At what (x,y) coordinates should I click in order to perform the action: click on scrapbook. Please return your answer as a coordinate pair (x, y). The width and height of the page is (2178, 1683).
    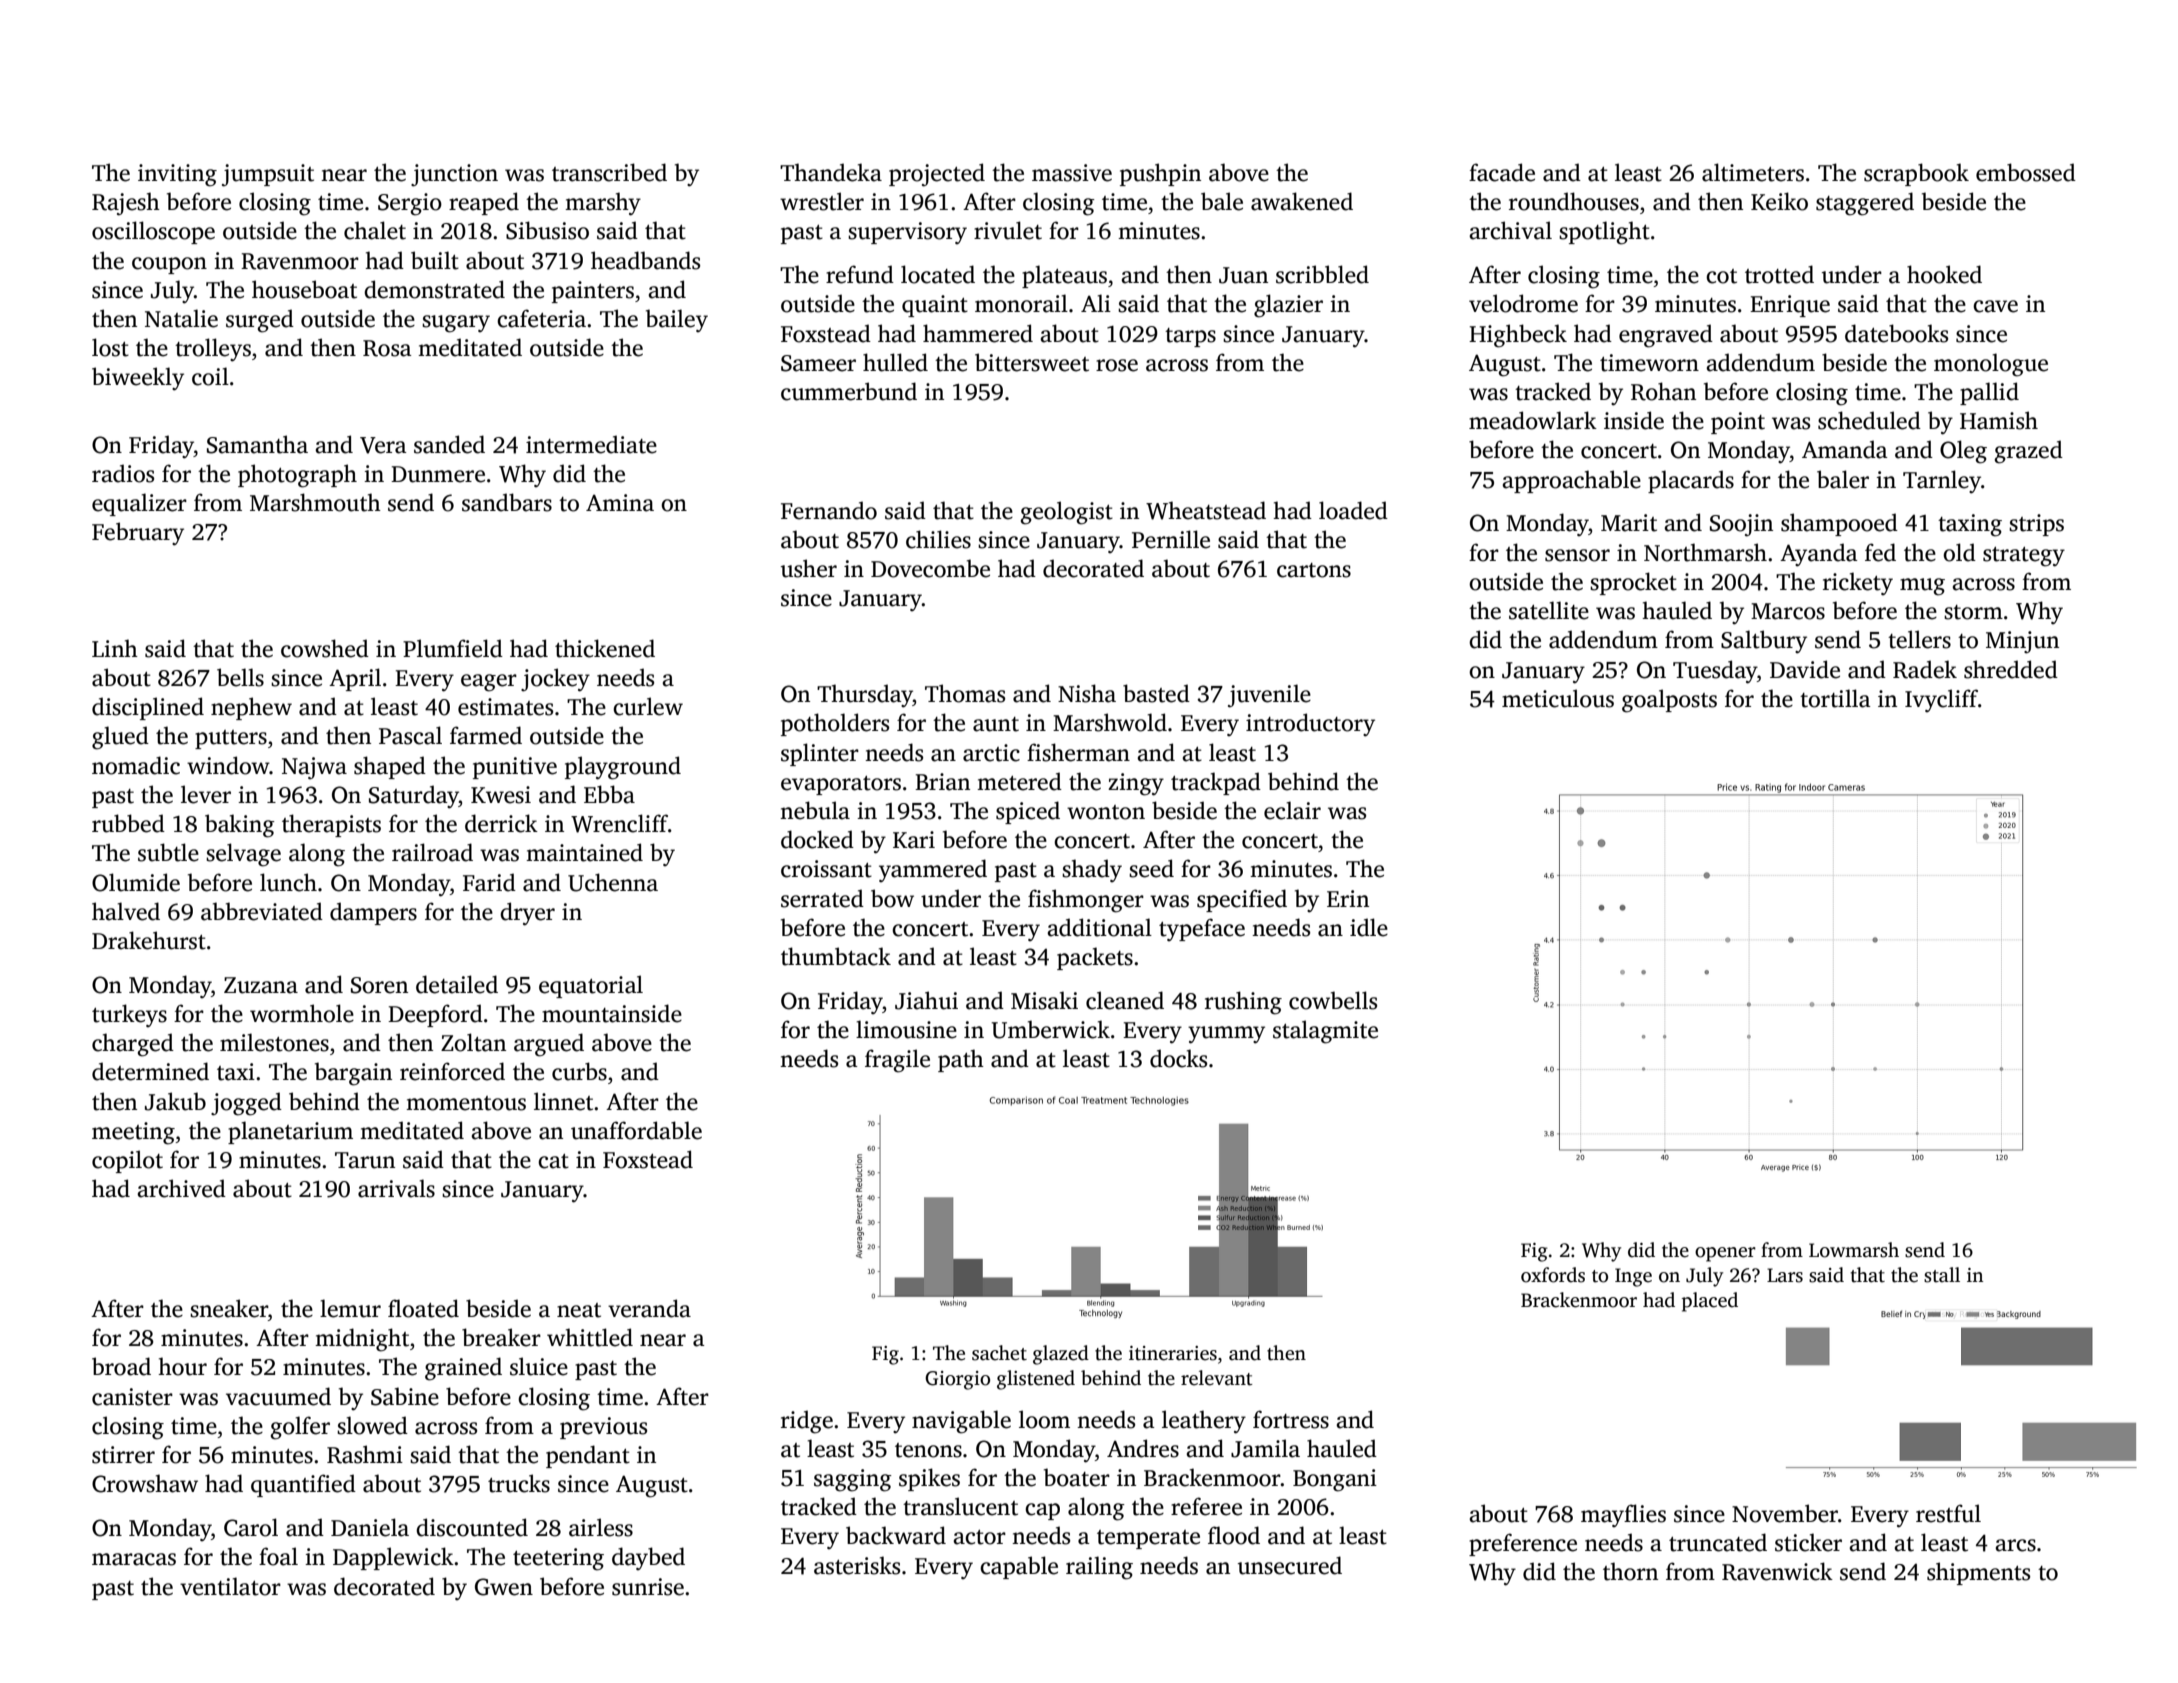
    Looking at the image, I should click on (1916, 174).
